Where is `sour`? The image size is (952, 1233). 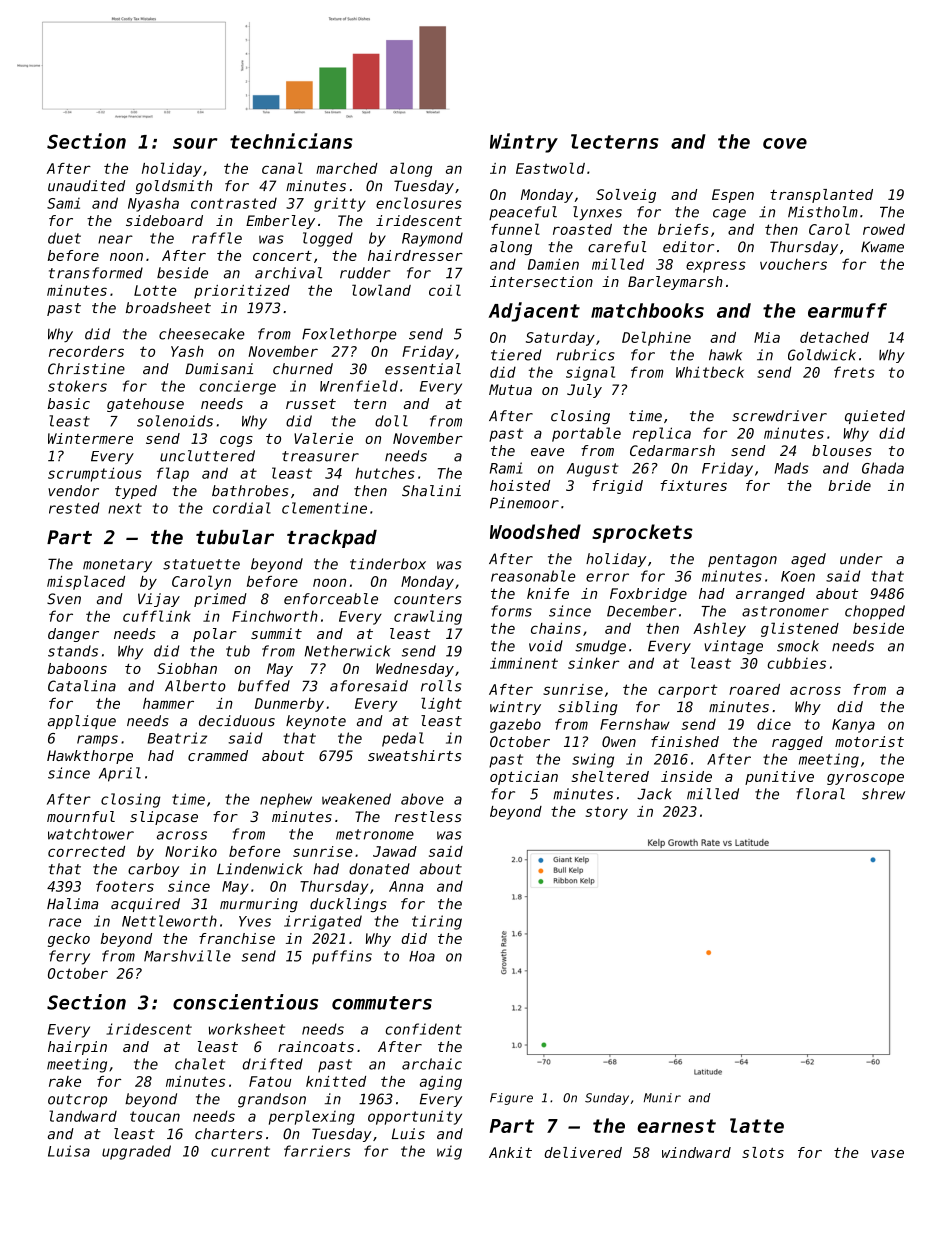 sour is located at coordinates (195, 143).
